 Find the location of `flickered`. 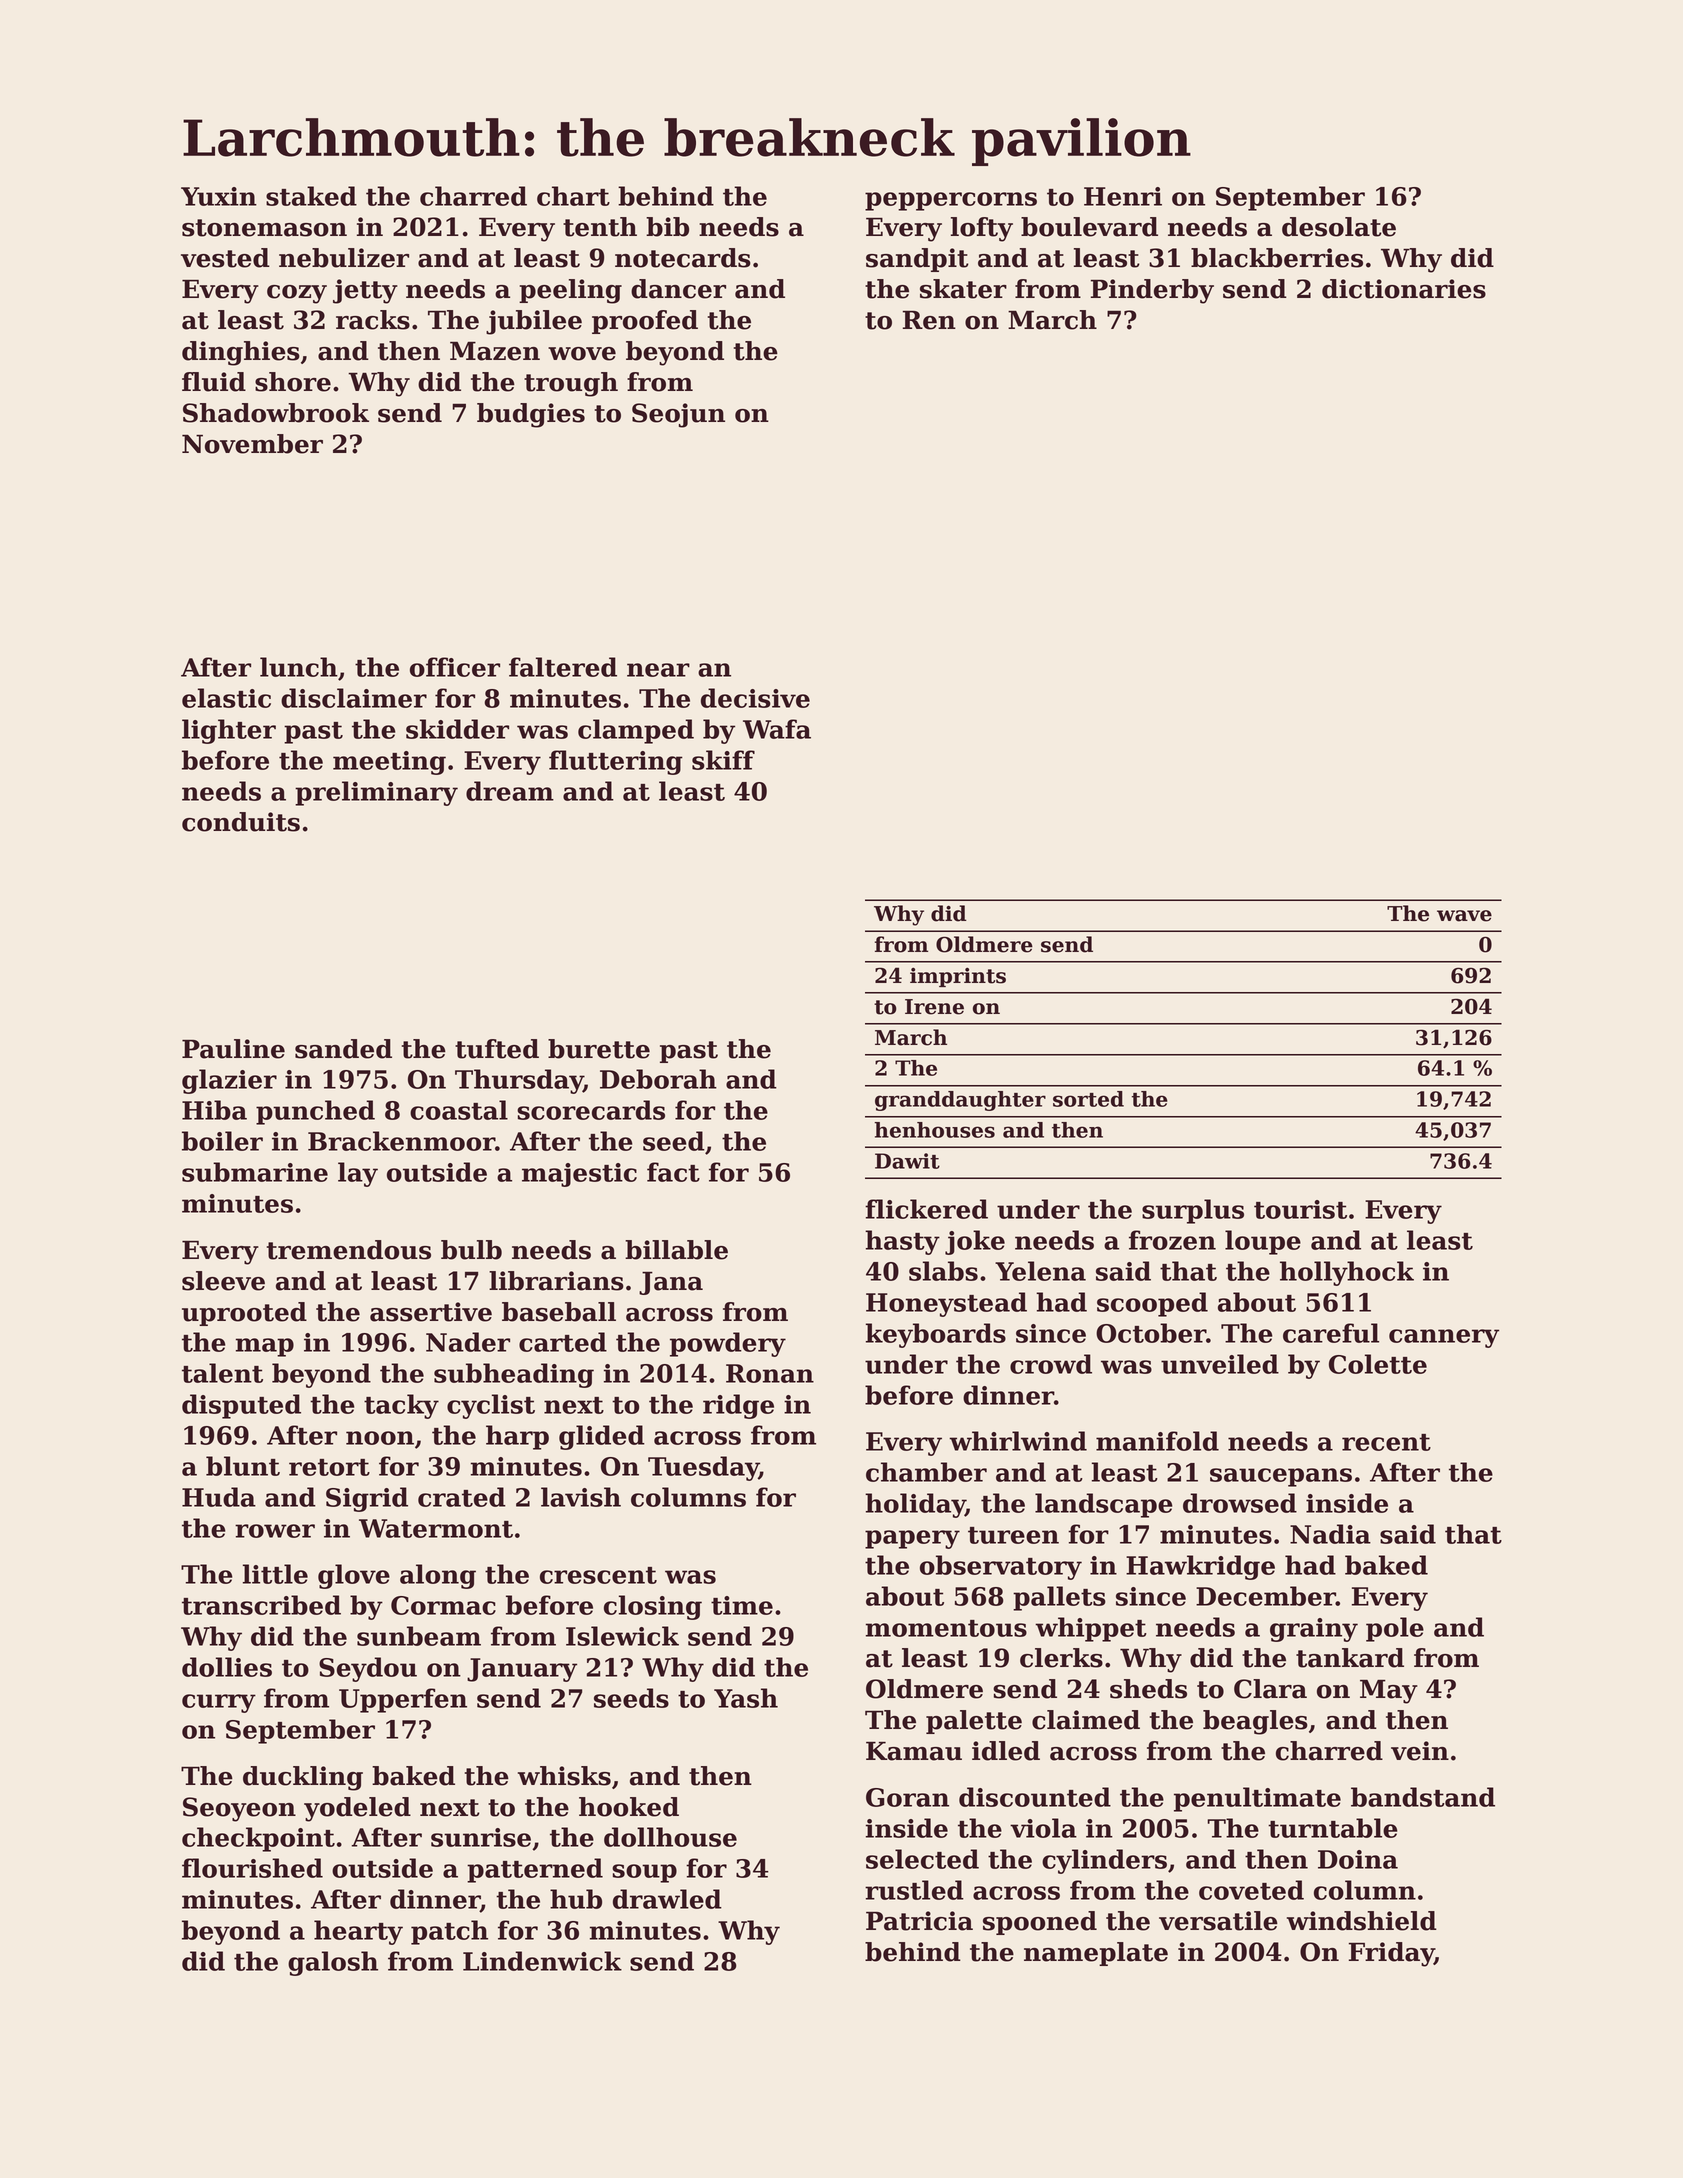

flickered is located at coordinates (926, 1209).
